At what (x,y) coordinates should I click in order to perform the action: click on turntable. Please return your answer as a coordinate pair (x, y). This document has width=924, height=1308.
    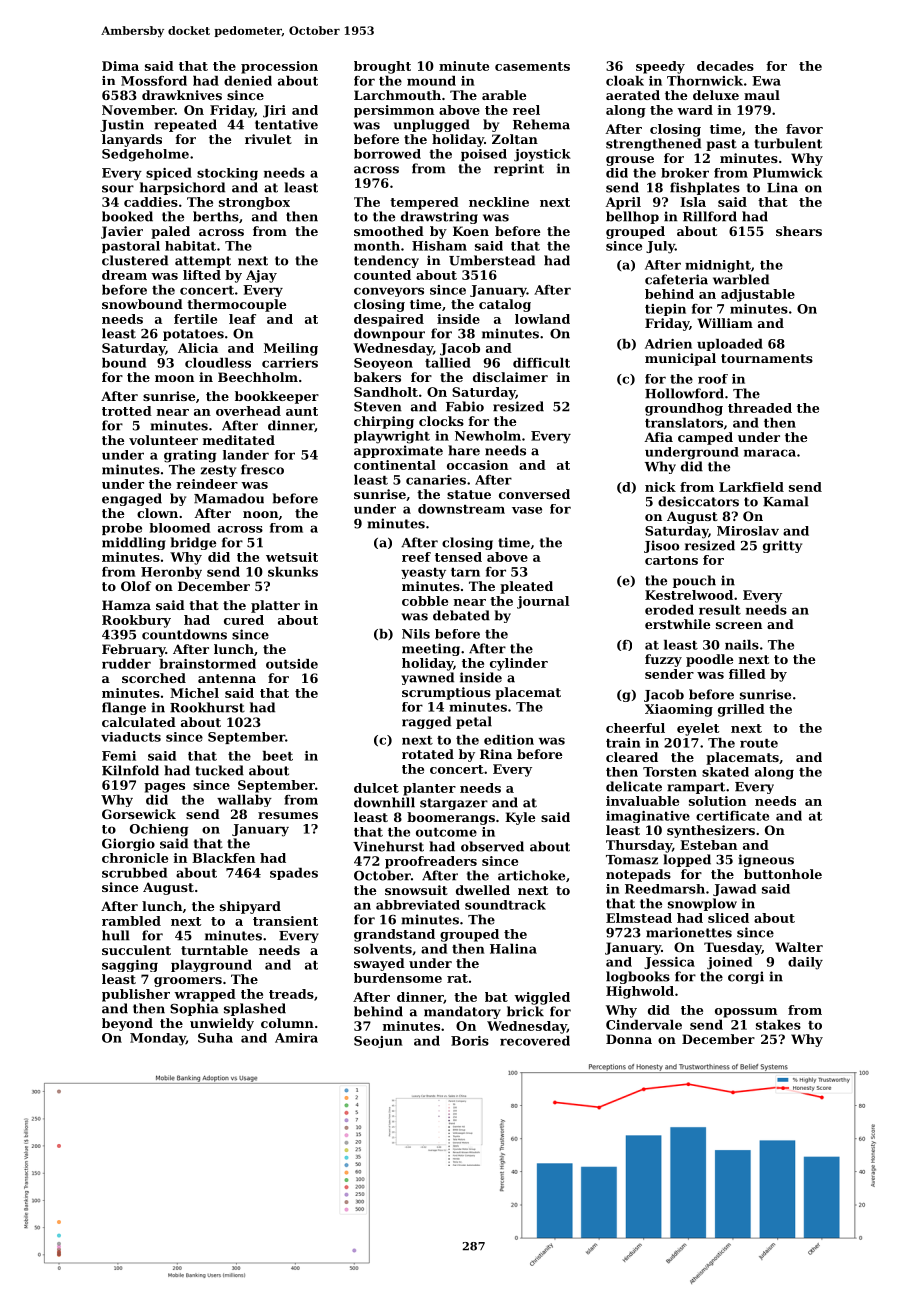
    Looking at the image, I should click on (214, 950).
